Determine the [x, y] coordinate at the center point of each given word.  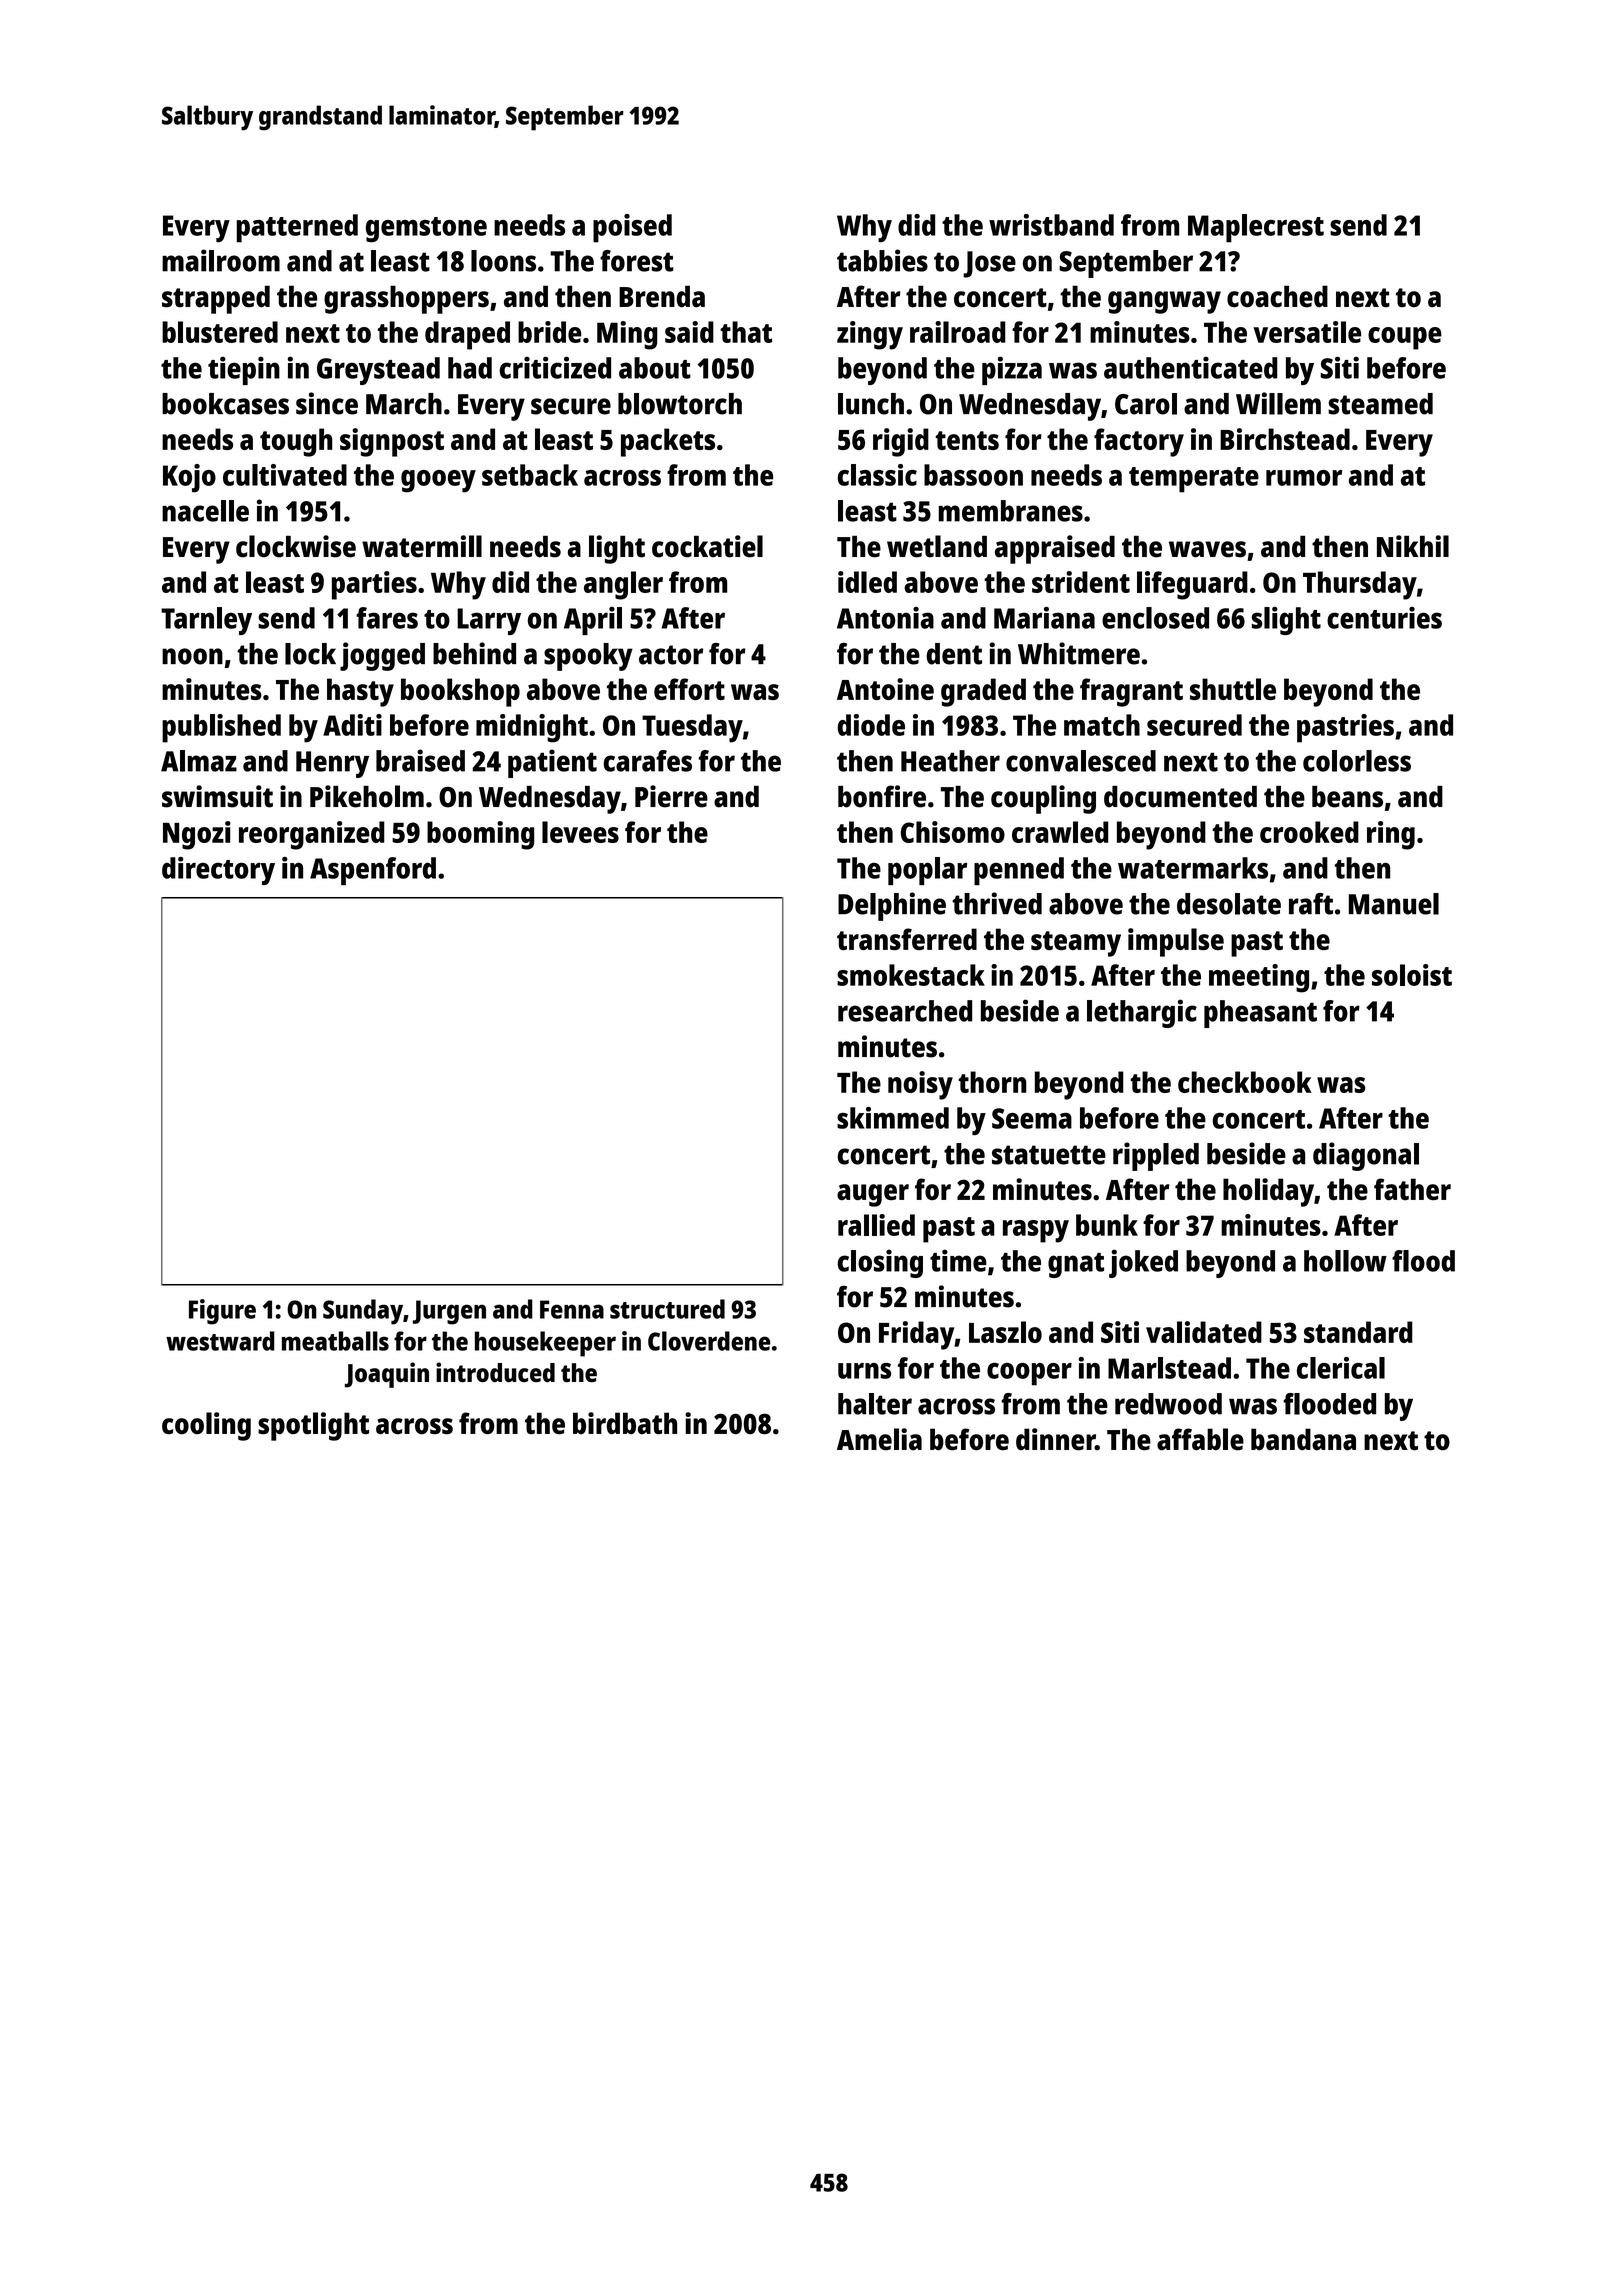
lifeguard [1192, 585]
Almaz [199, 761]
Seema [1032, 1118]
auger [873, 1195]
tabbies [882, 260]
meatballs [335, 1341]
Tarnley [206, 621]
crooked [1309, 832]
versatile [1307, 332]
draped [467, 335]
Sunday [363, 1312]
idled [867, 582]
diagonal [1366, 1156]
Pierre [671, 796]
